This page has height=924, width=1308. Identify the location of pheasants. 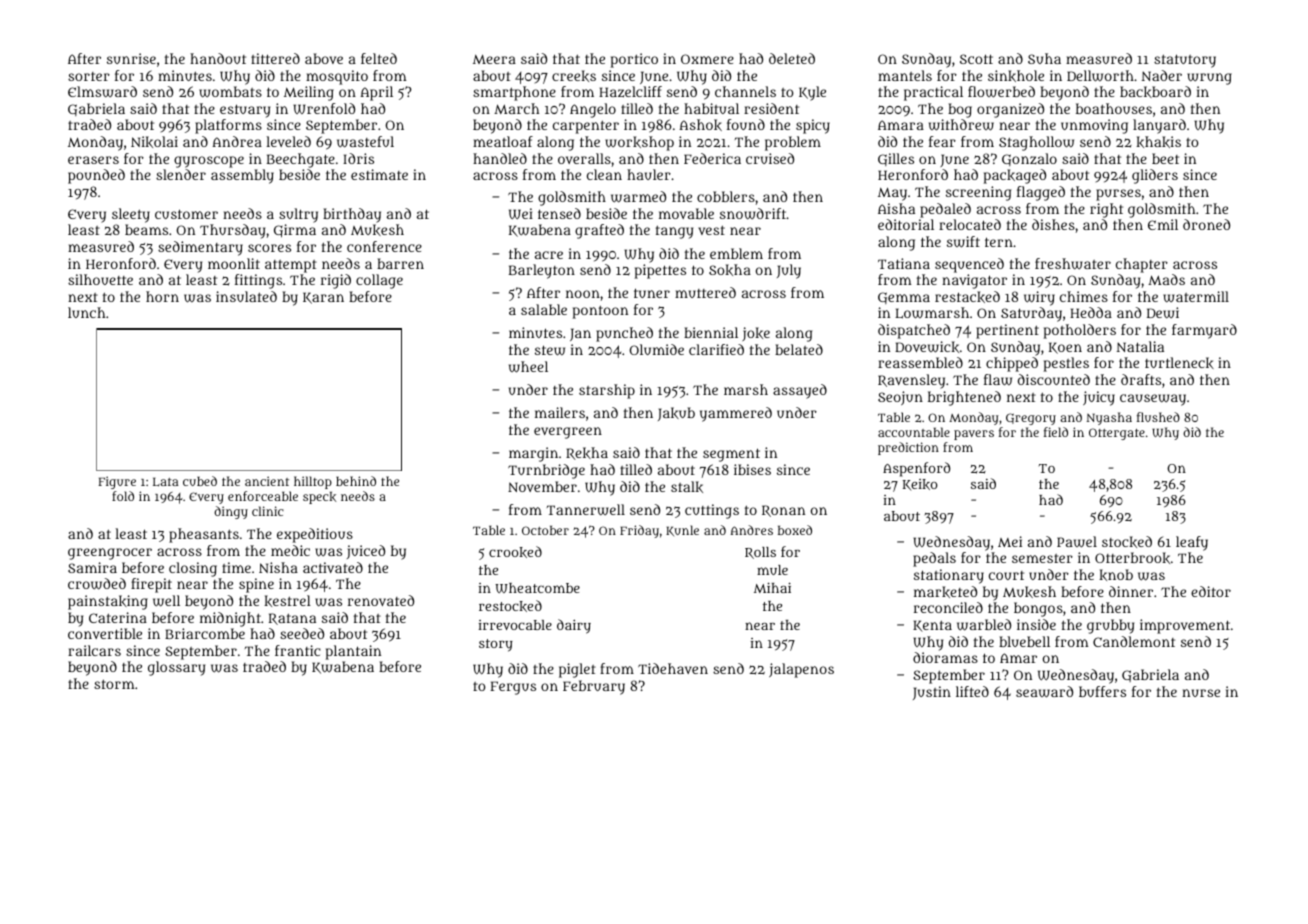
(204, 535).
